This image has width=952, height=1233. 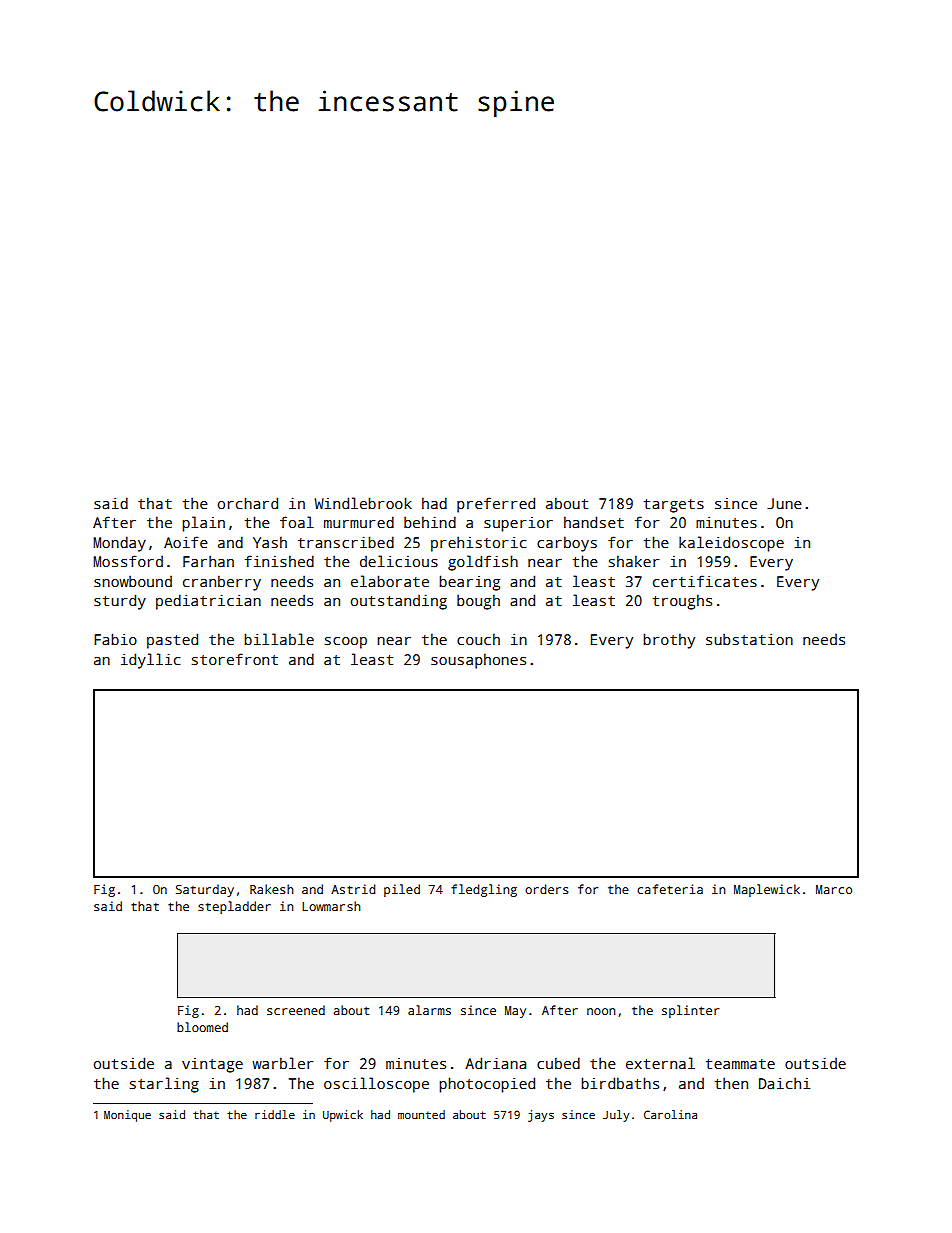 I want to click on Windlebrook, so click(x=363, y=503).
